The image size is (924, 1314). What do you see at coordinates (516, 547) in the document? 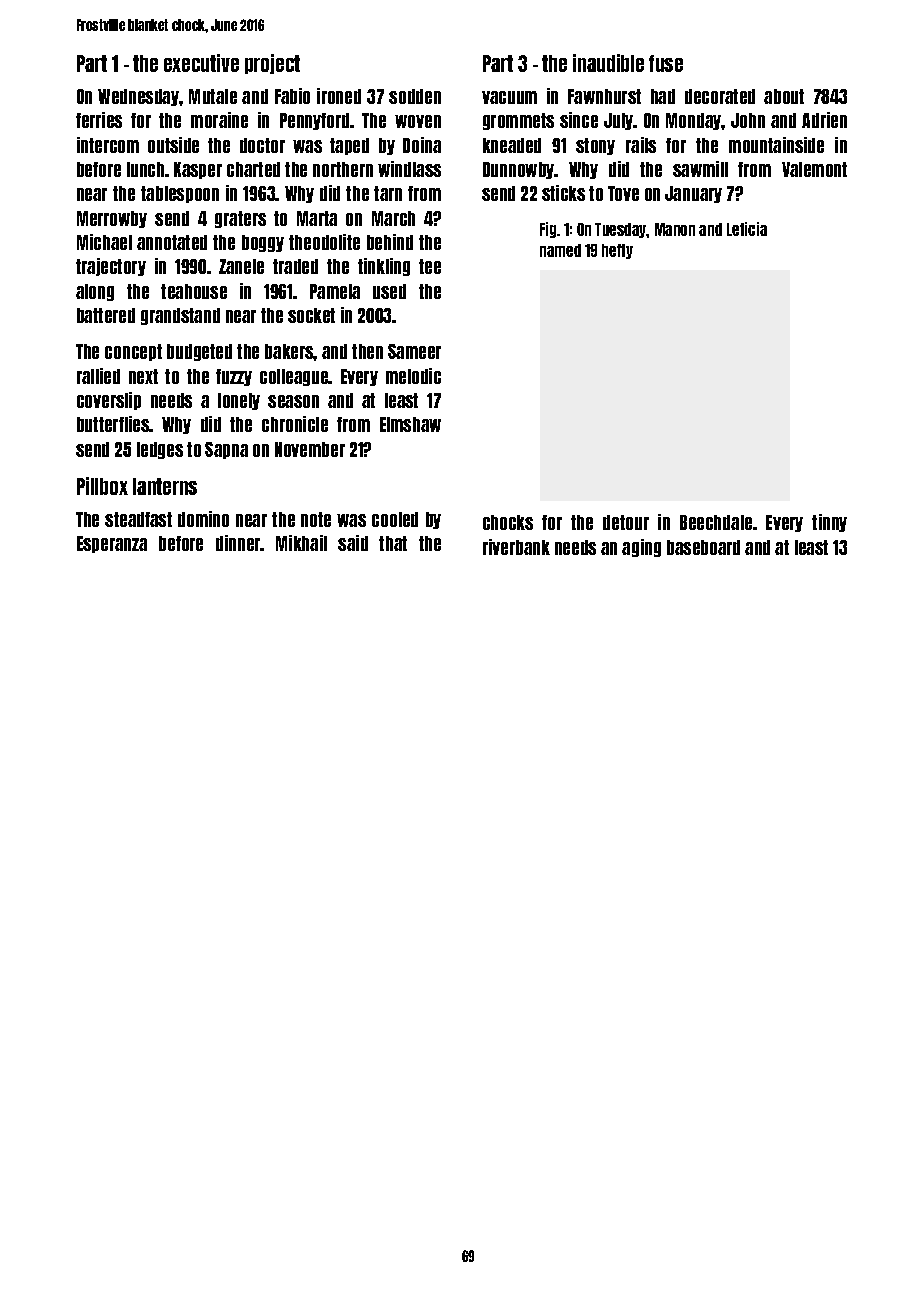
I see `riverbank` at bounding box center [516, 547].
